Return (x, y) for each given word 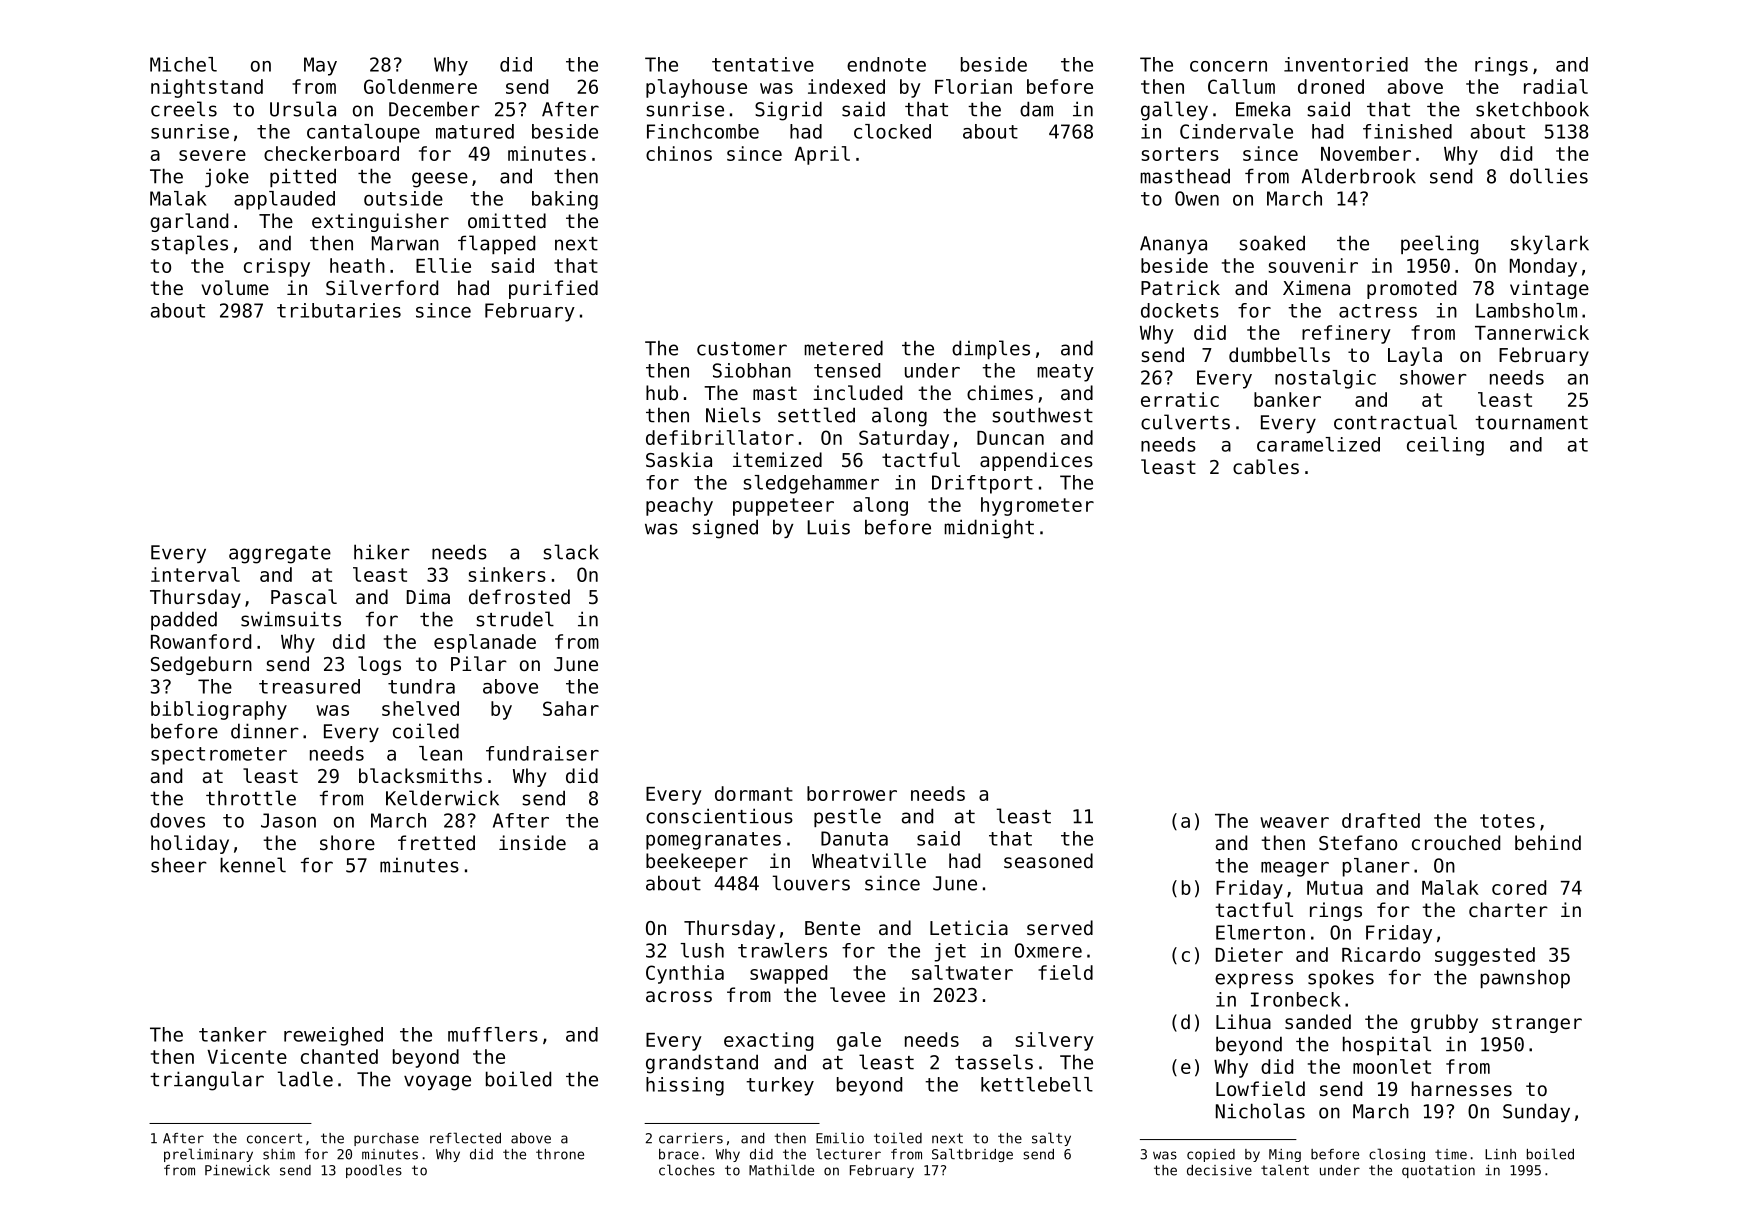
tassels (994, 1062)
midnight (989, 529)
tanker (233, 1034)
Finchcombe (703, 131)
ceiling (1445, 446)
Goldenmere (420, 86)
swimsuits (291, 619)
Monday (1543, 267)
